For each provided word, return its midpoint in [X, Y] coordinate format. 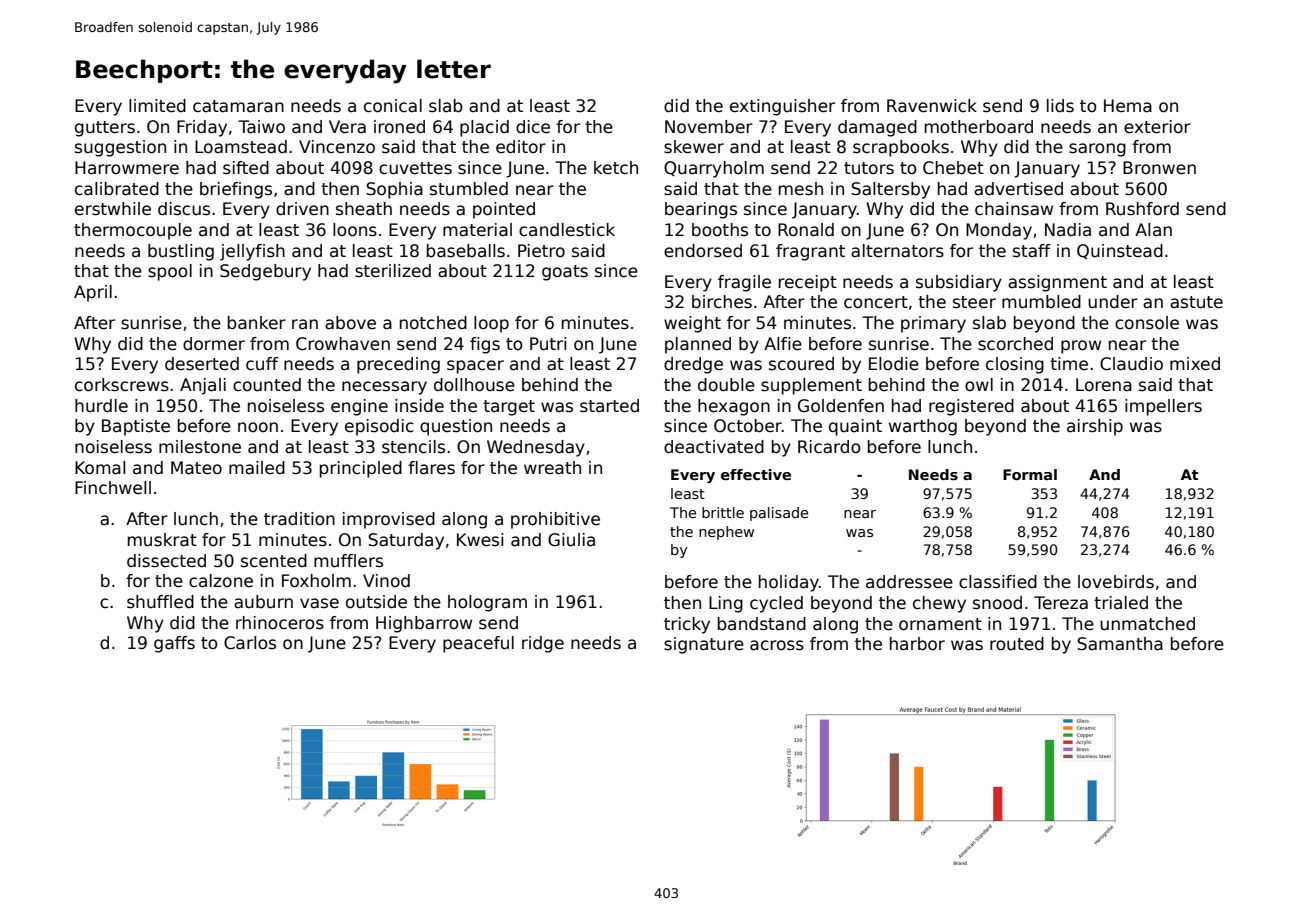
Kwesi [480, 540]
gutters [105, 129]
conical [393, 106]
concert [876, 302]
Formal [1030, 474]
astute [1196, 302]
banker [257, 323]
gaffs [174, 644]
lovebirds [1116, 582]
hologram [487, 603]
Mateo [196, 468]
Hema [1128, 106]
